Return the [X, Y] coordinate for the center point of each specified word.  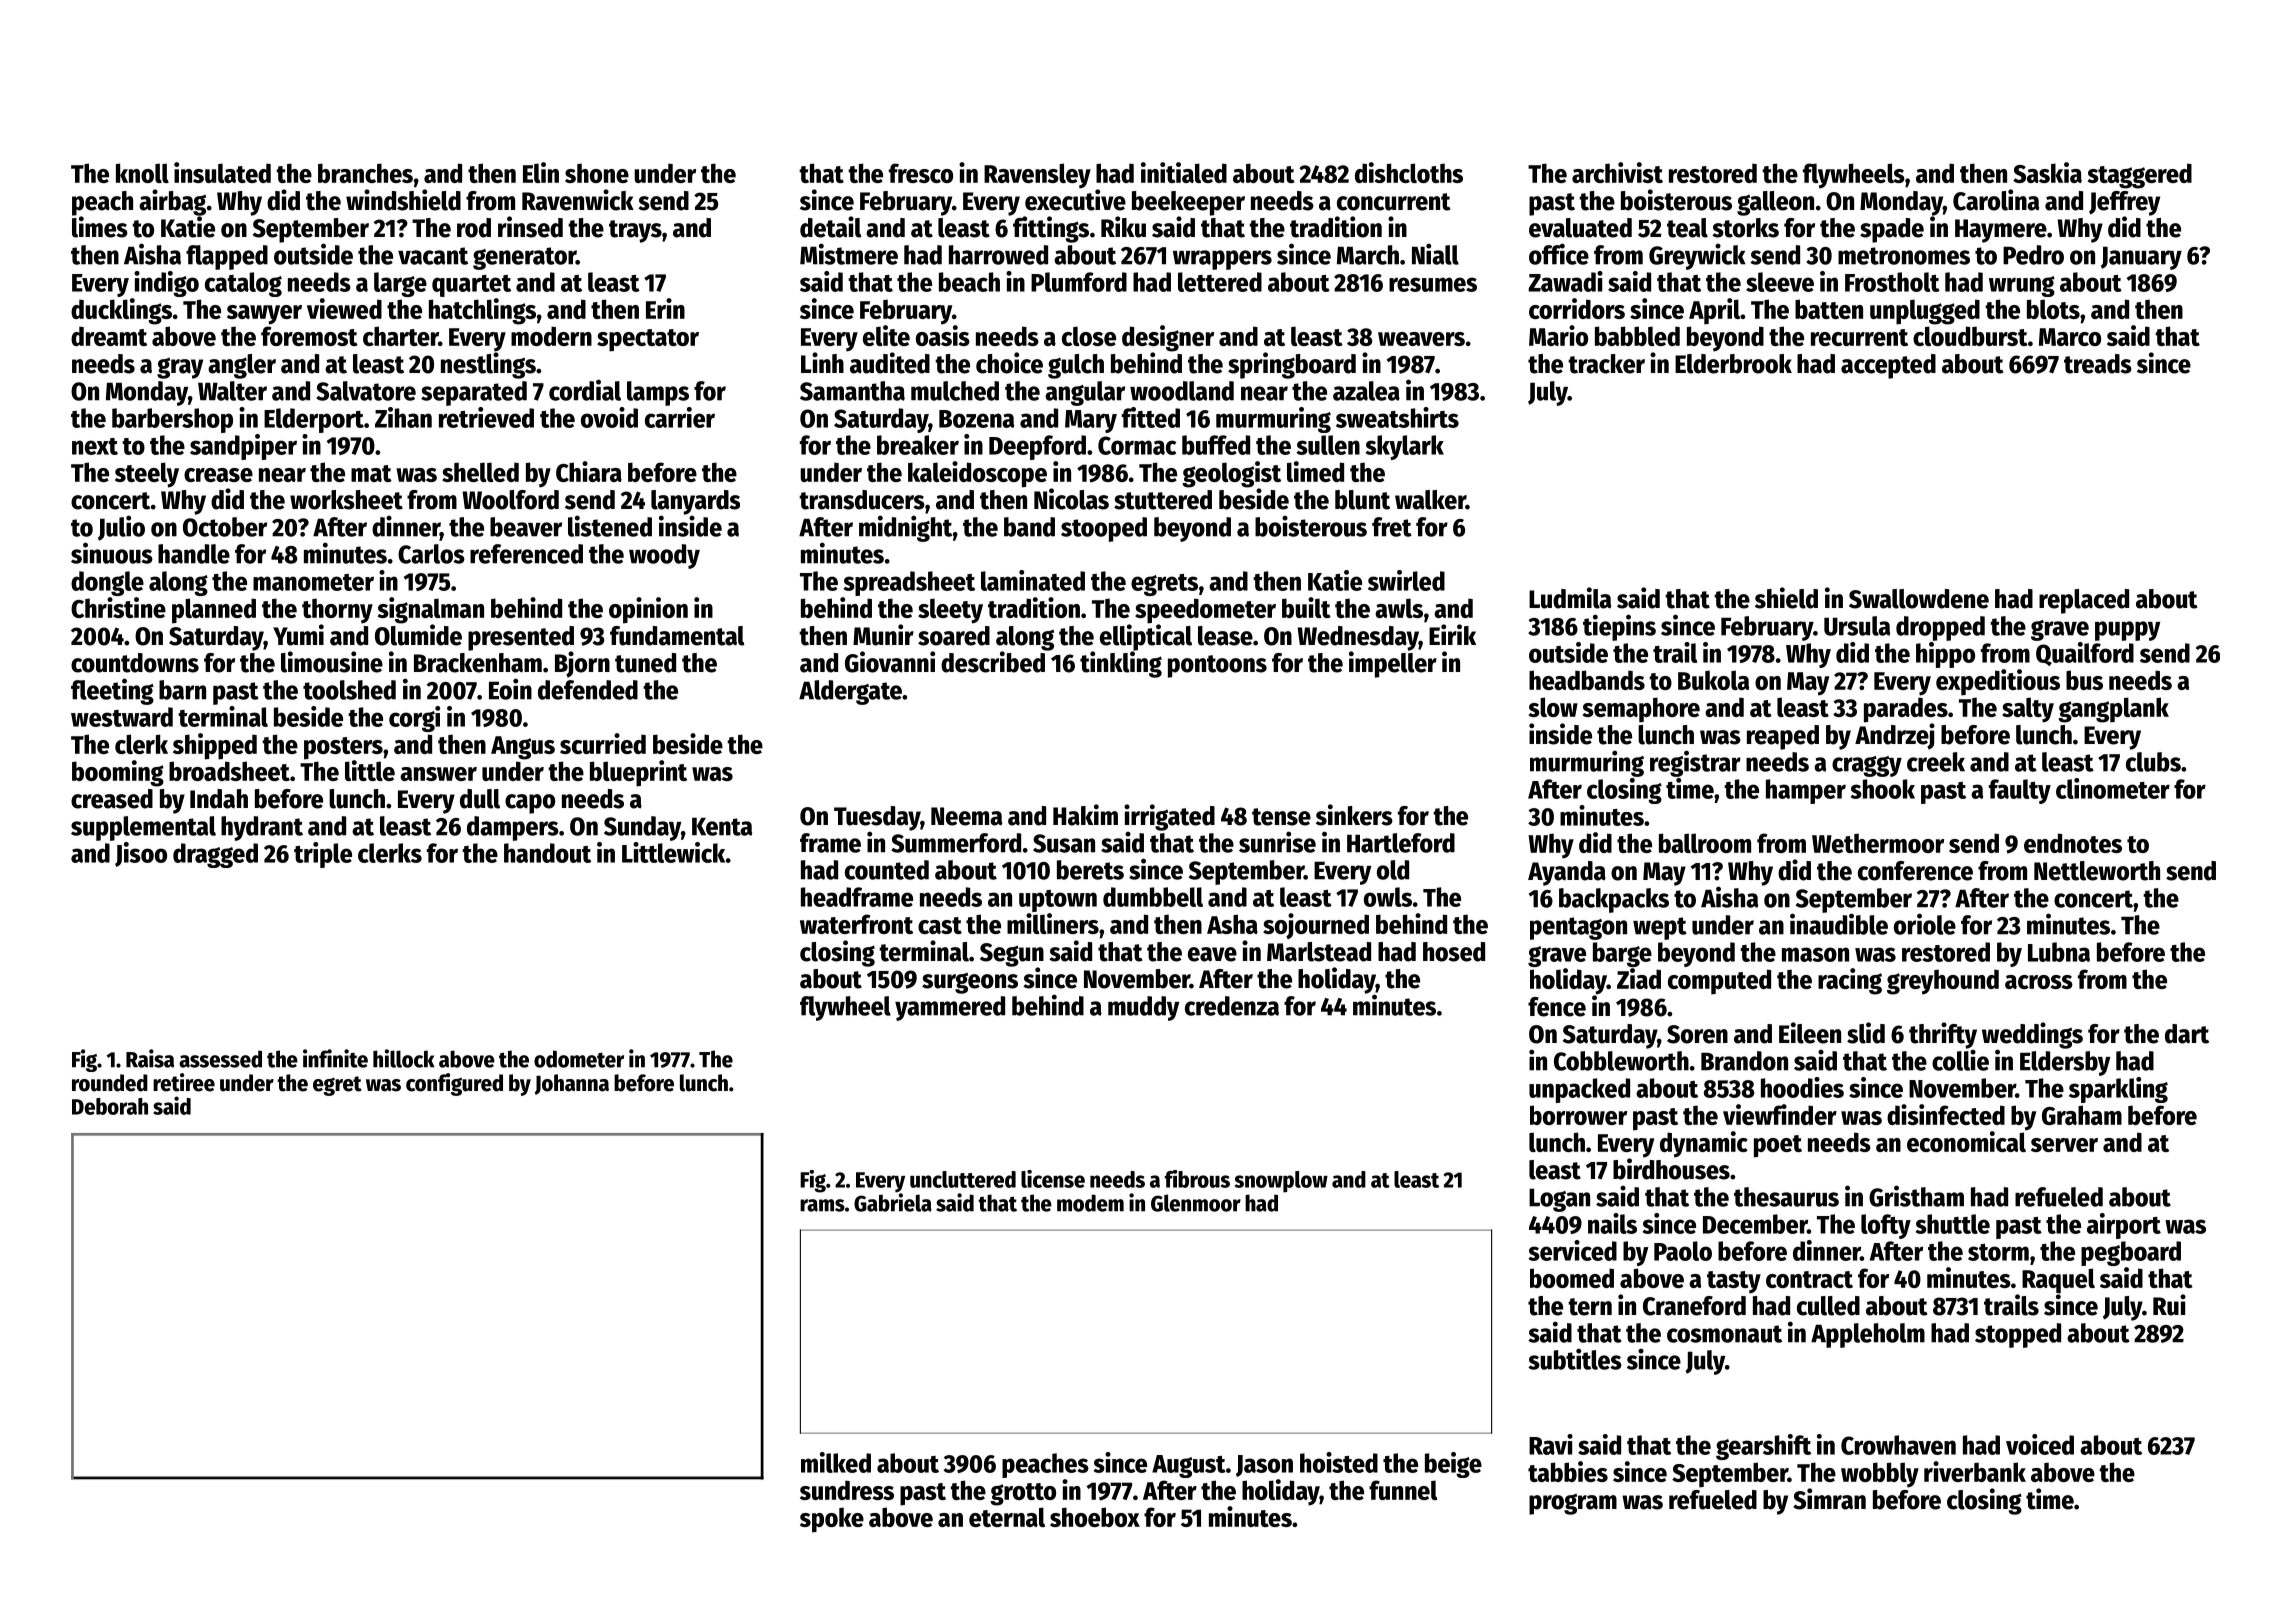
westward [122, 717]
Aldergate [850, 692]
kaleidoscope [977, 474]
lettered [1220, 282]
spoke [832, 1520]
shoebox [1095, 1517]
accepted [1888, 366]
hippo [1945, 655]
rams [822, 1205]
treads [2098, 364]
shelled [480, 472]
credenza [1232, 1006]
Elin [541, 172]
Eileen [1810, 1033]
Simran [1829, 1499]
